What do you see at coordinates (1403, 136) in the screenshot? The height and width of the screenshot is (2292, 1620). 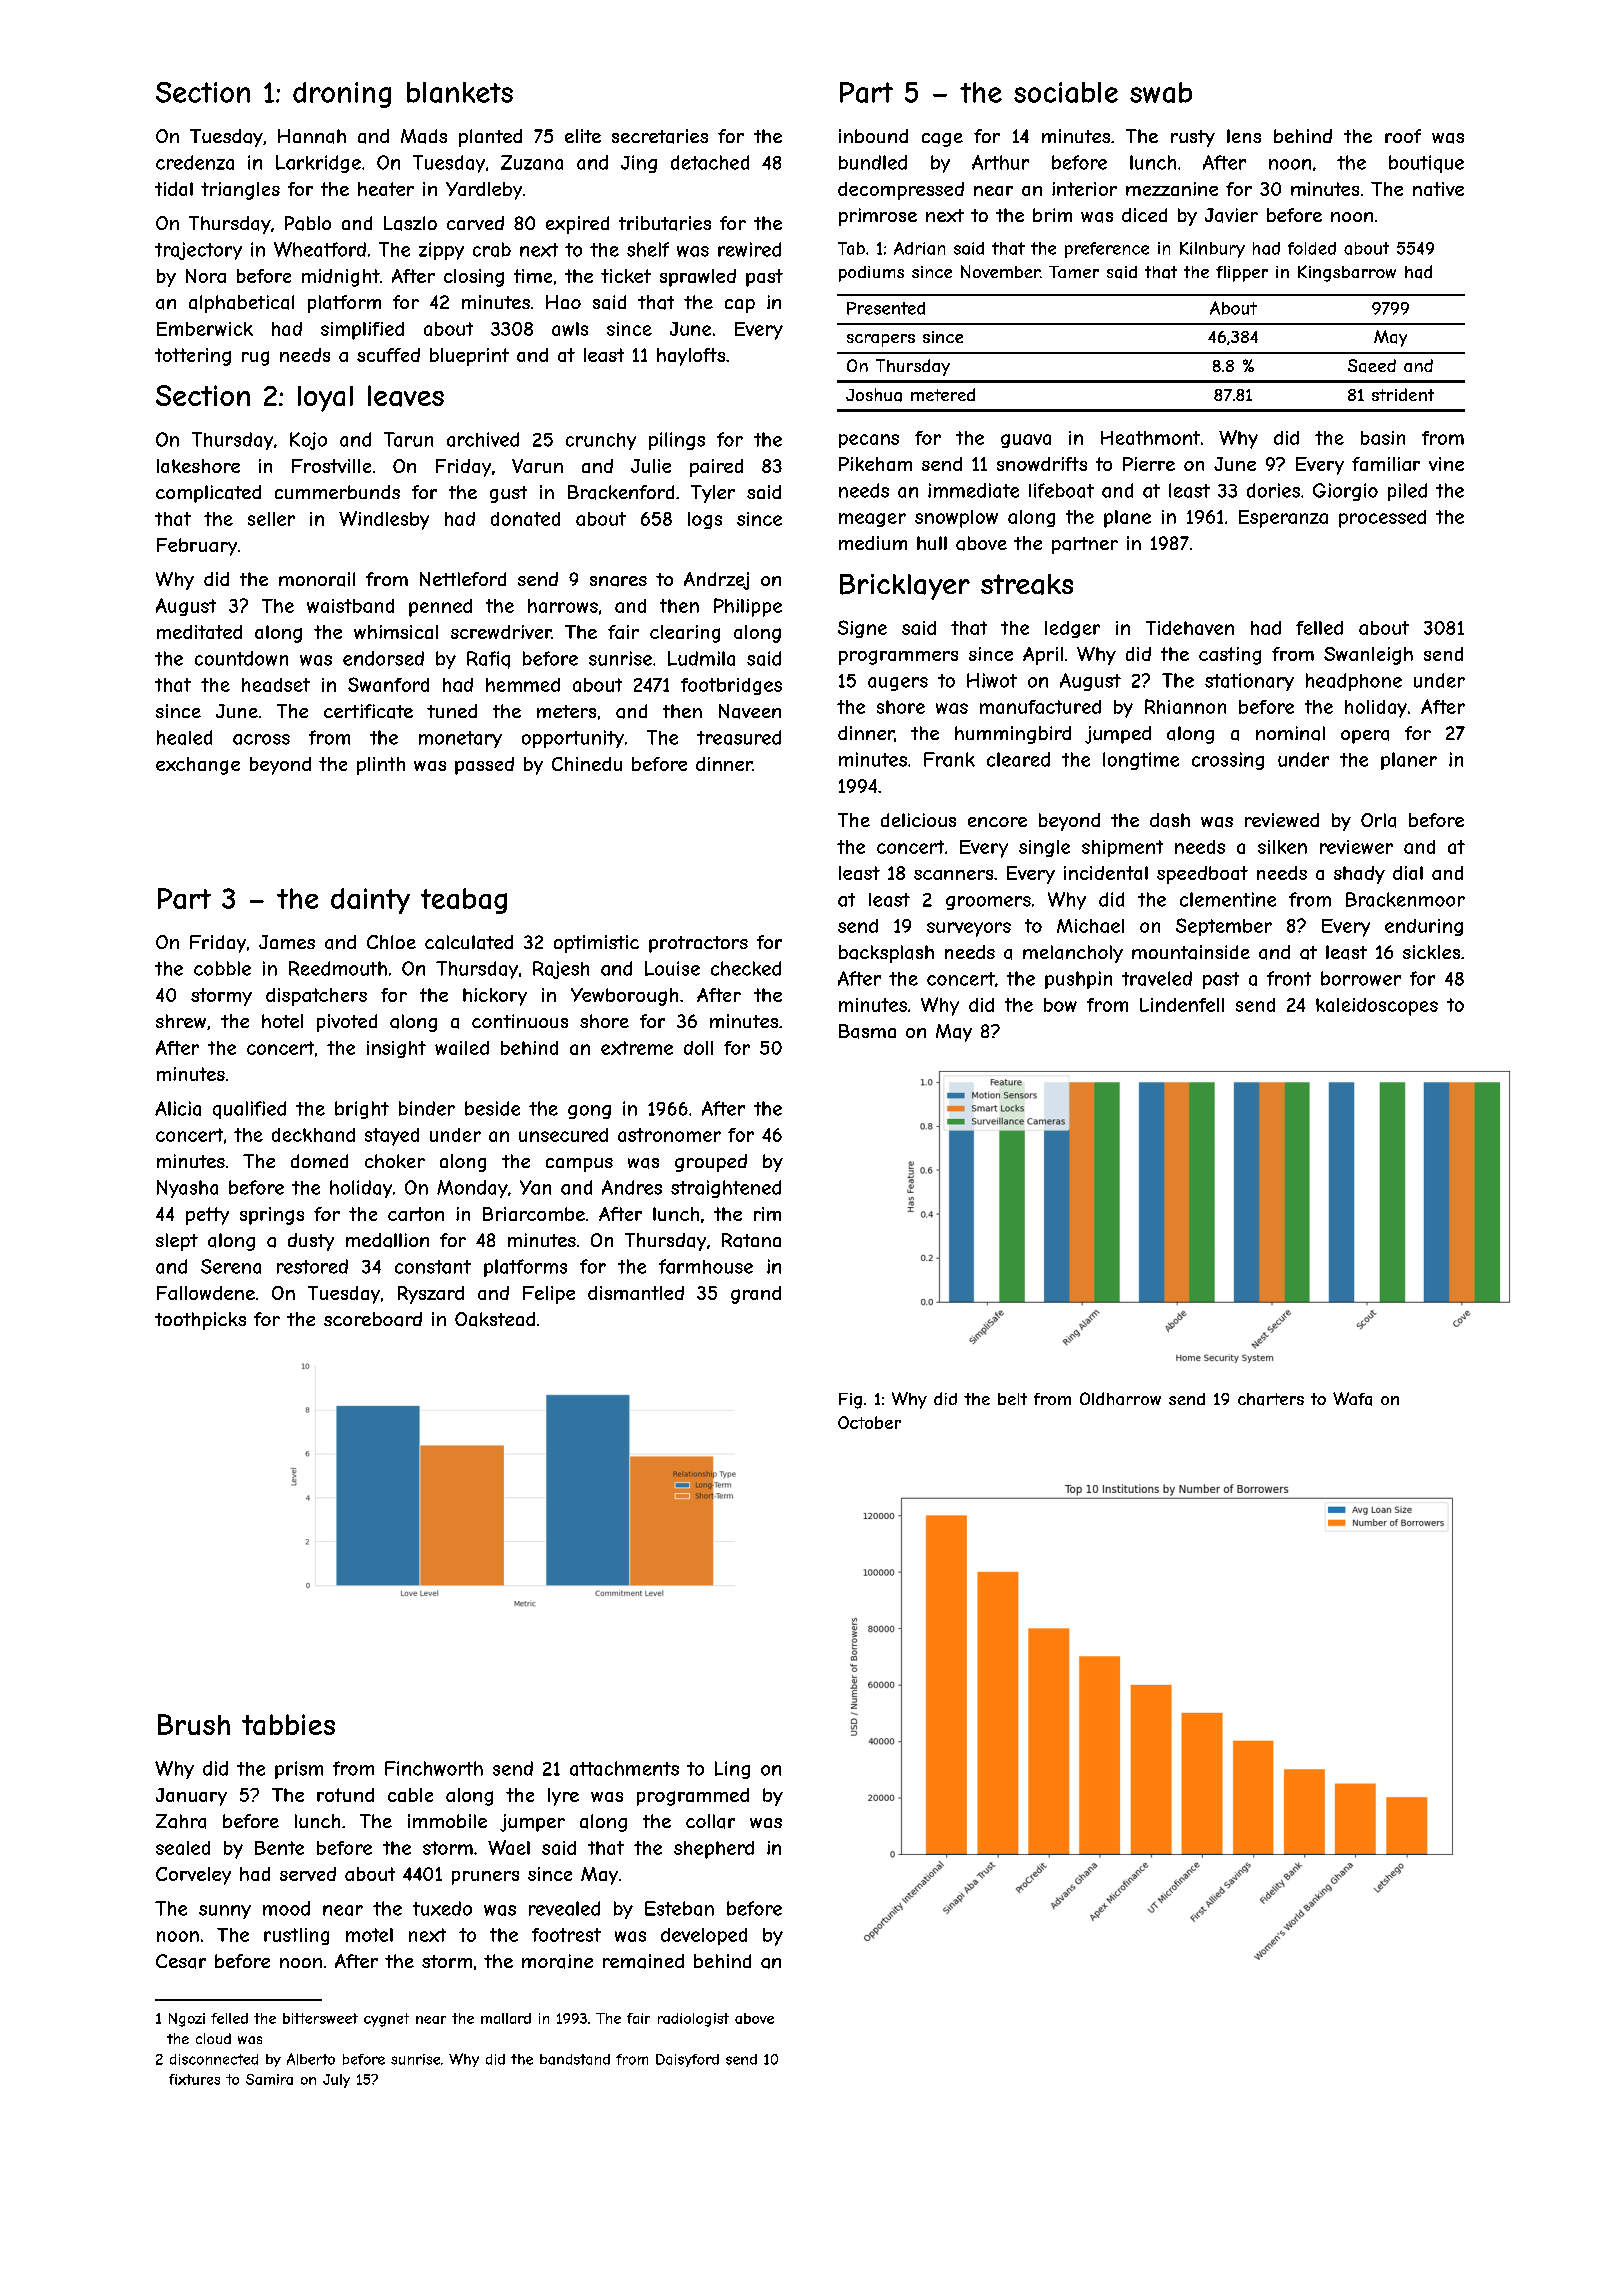 I see `roof` at bounding box center [1403, 136].
